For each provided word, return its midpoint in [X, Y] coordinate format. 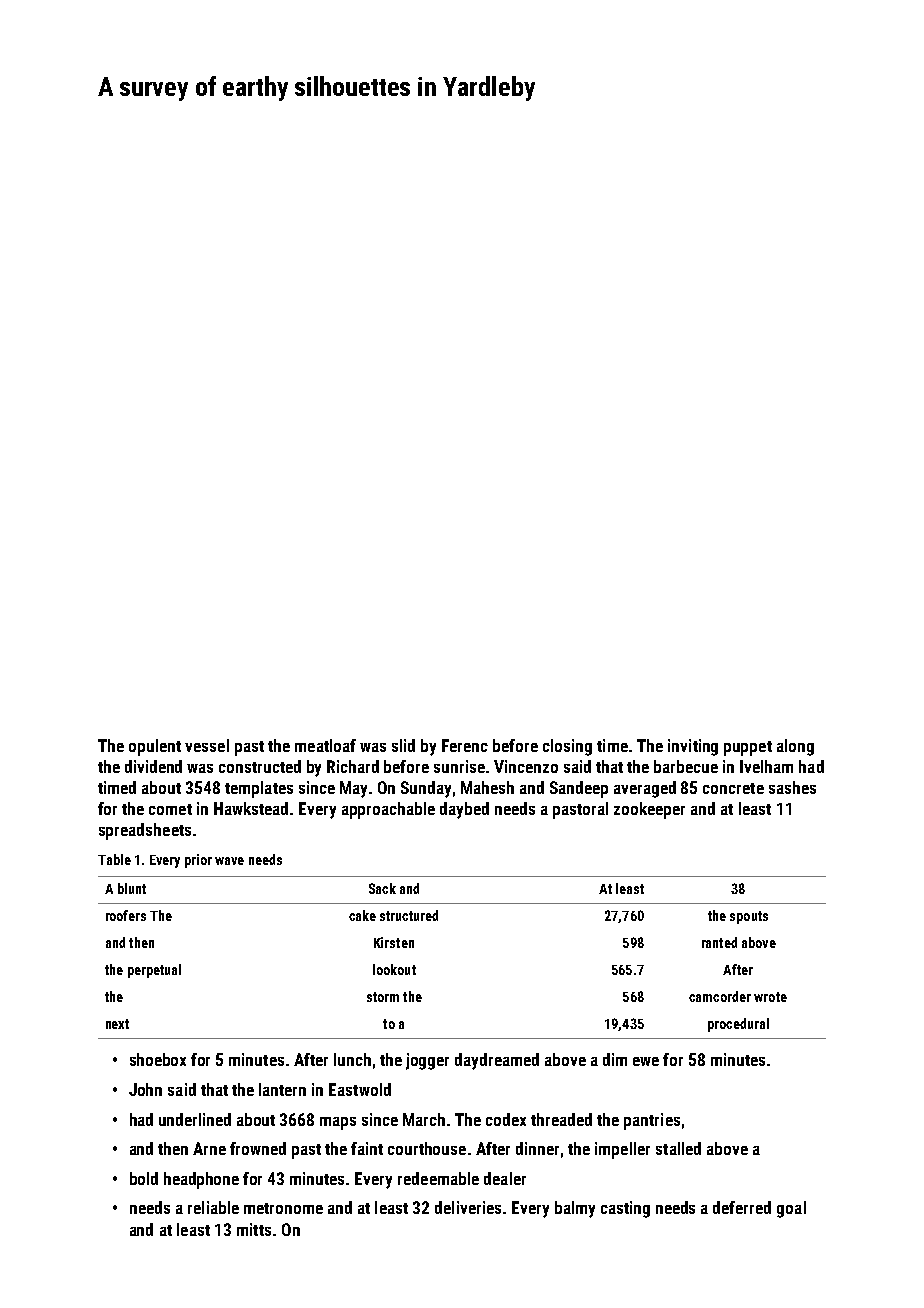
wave [229, 861]
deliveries [468, 1207]
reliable [213, 1207]
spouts [749, 917]
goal [791, 1209]
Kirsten [394, 942]
